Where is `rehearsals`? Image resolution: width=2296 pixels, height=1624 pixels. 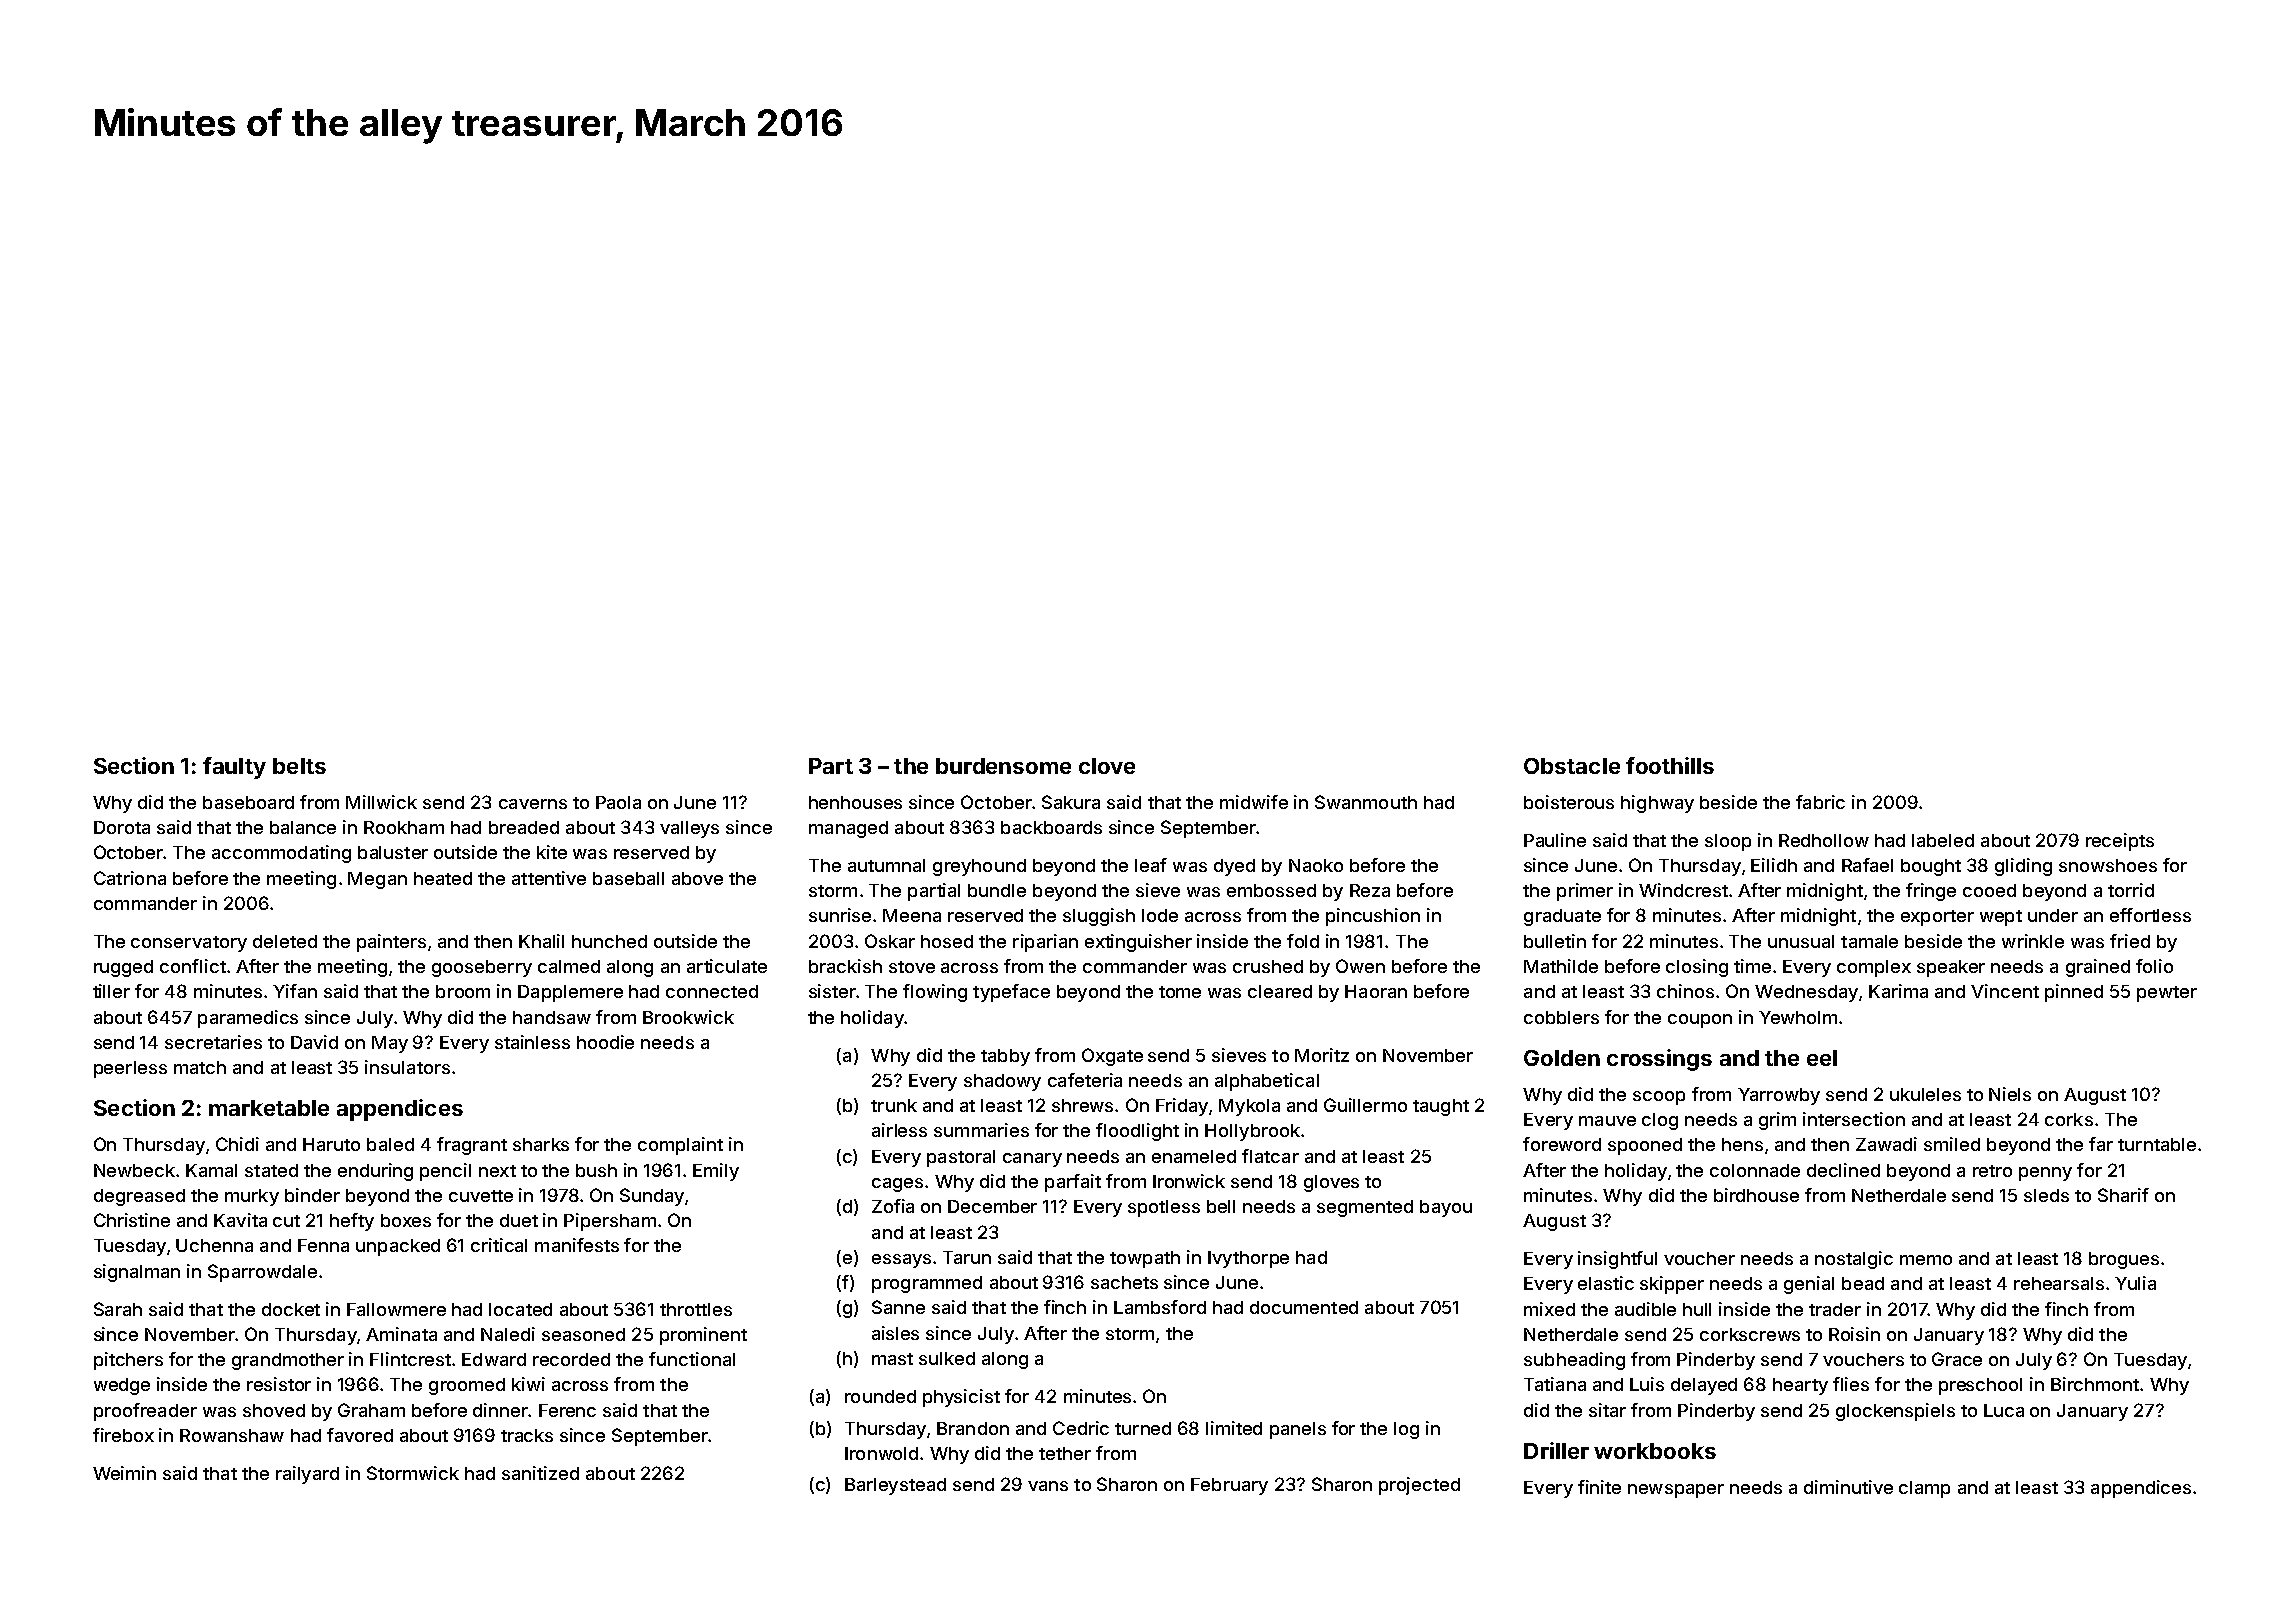 rehearsals is located at coordinates (2059, 1283).
